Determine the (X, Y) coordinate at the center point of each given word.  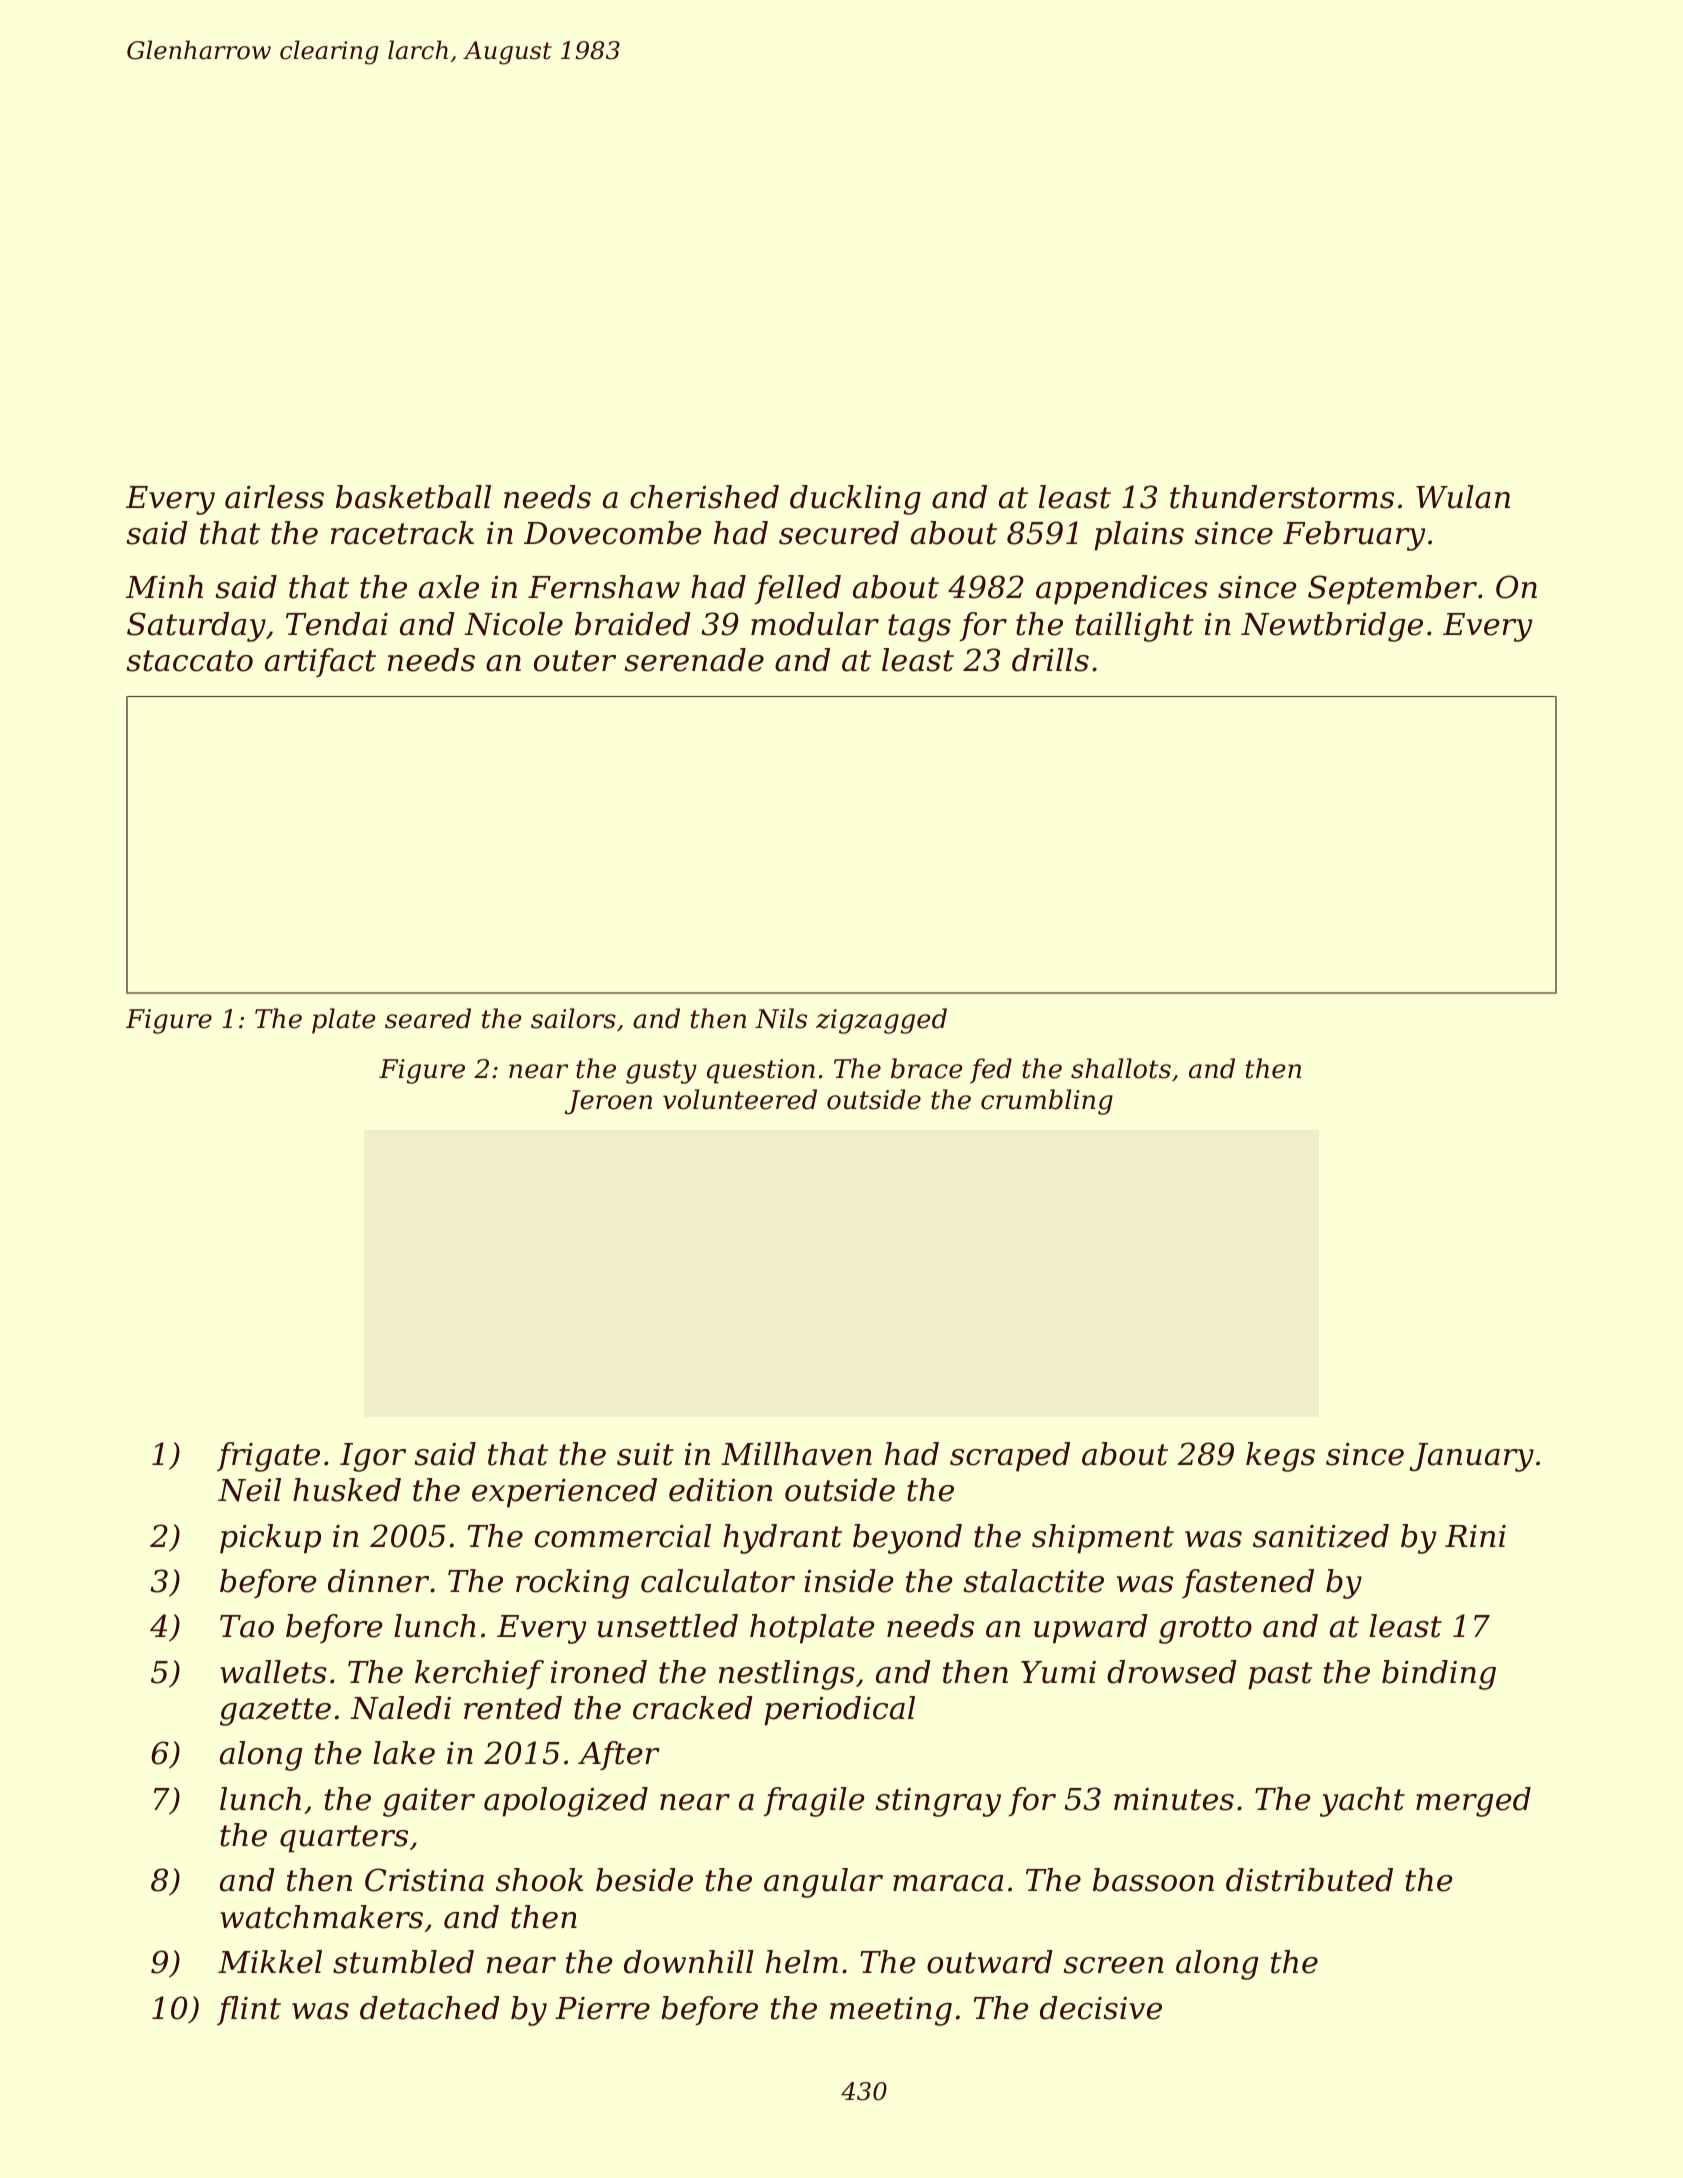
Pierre (602, 2008)
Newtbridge (1332, 627)
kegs (1280, 1457)
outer (575, 661)
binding (1439, 1675)
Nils (781, 1018)
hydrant (782, 1539)
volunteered (740, 1099)
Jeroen (608, 1102)
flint (249, 2010)
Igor (373, 1457)
